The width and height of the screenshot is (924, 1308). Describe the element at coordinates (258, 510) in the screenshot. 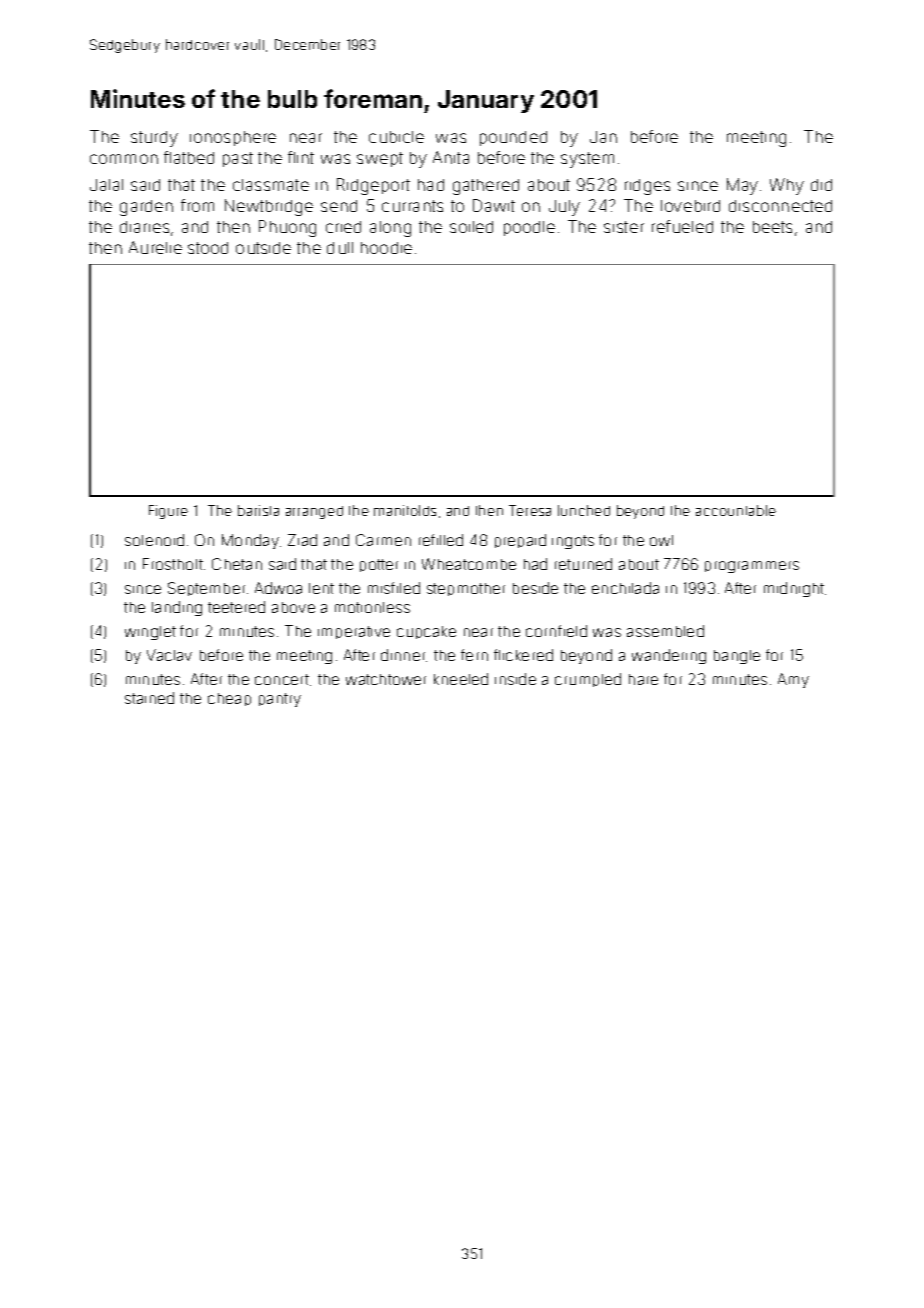

I see `barista` at that location.
